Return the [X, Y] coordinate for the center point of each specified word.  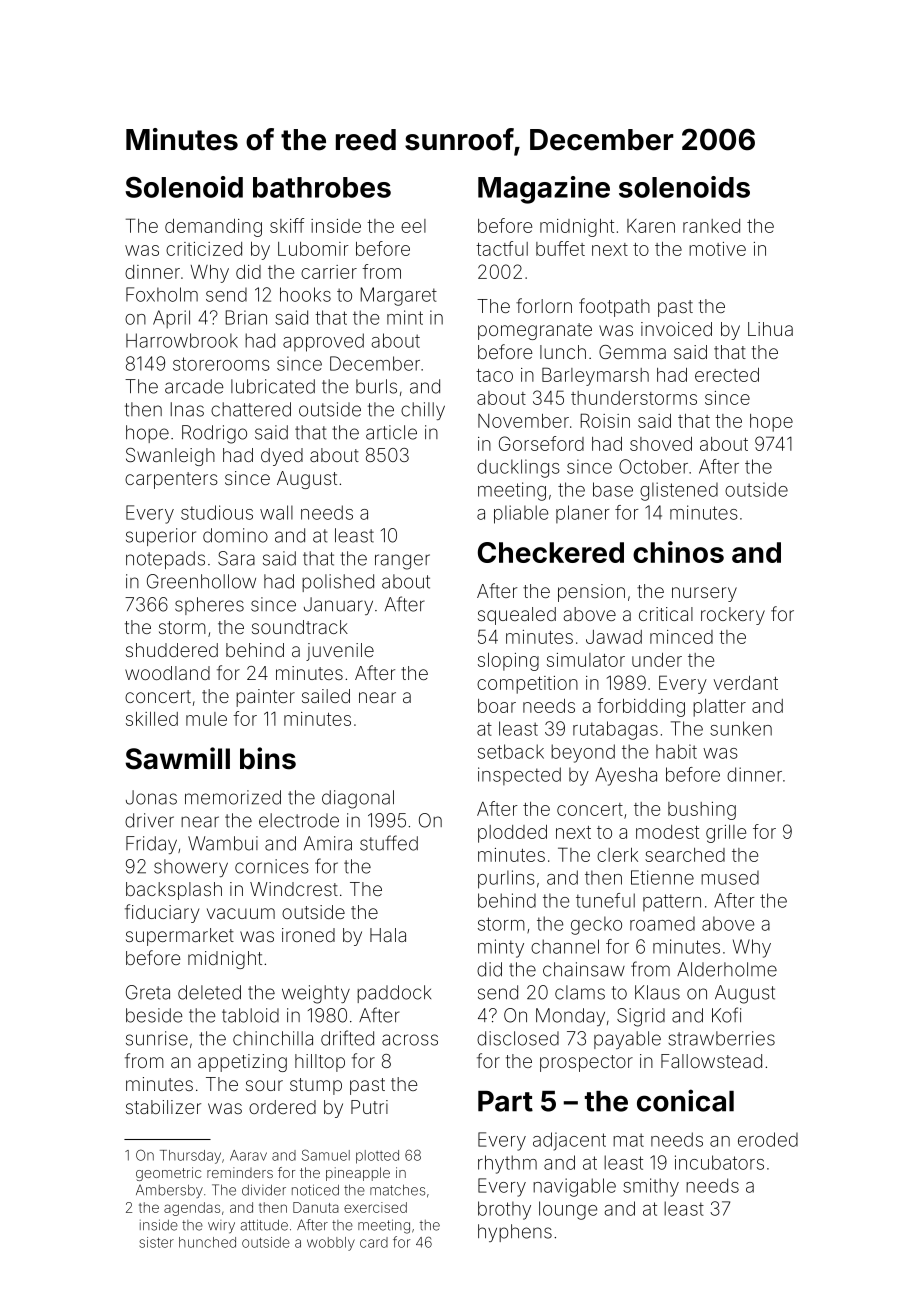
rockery [733, 616]
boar [497, 706]
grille [726, 834]
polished [338, 583]
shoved [661, 444]
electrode [299, 820]
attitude [264, 1225]
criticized [204, 249]
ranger [402, 562]
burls [376, 386]
